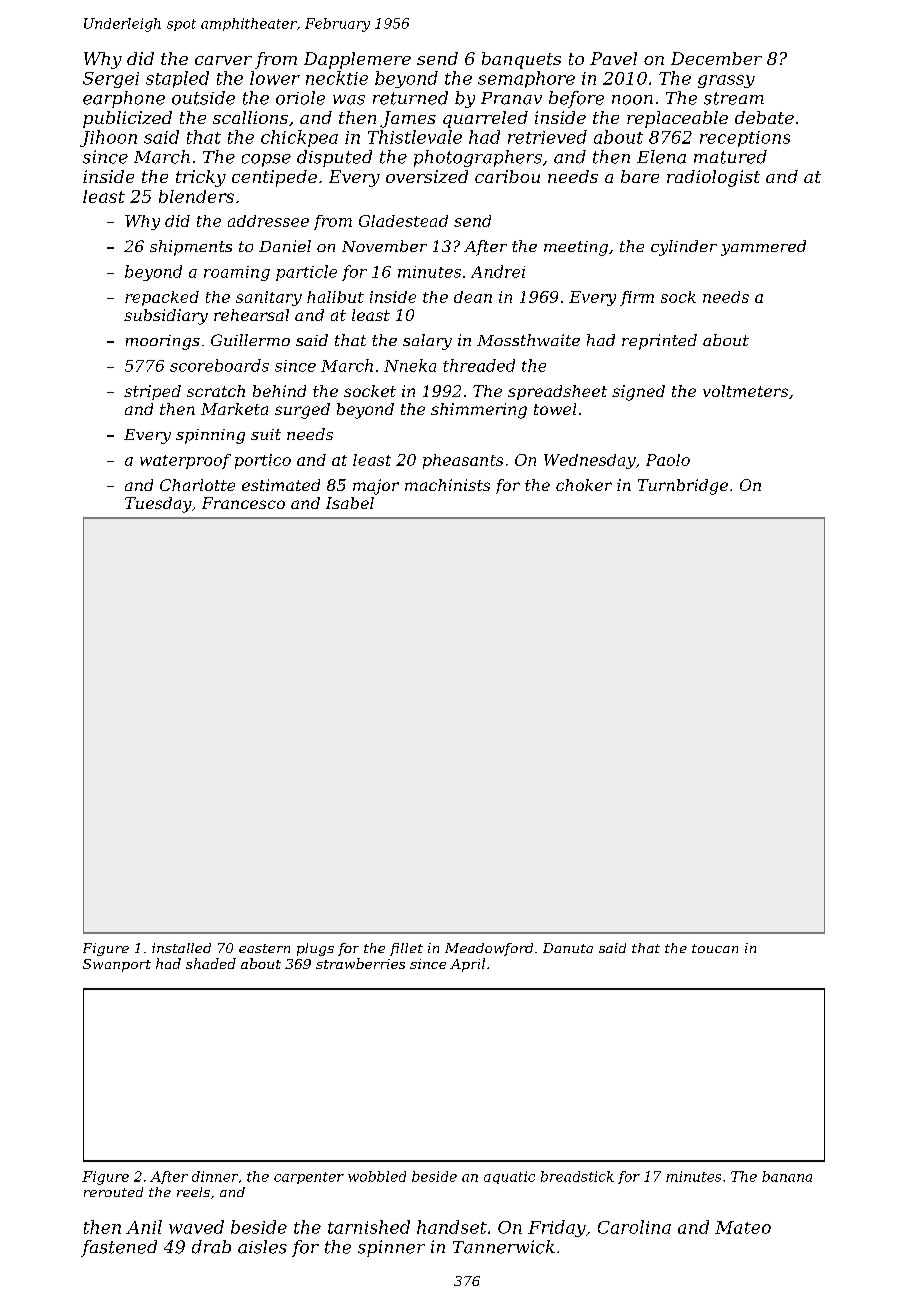 The height and width of the document is (1316, 908). What do you see at coordinates (504, 1247) in the document?
I see `Tannerwick` at bounding box center [504, 1247].
